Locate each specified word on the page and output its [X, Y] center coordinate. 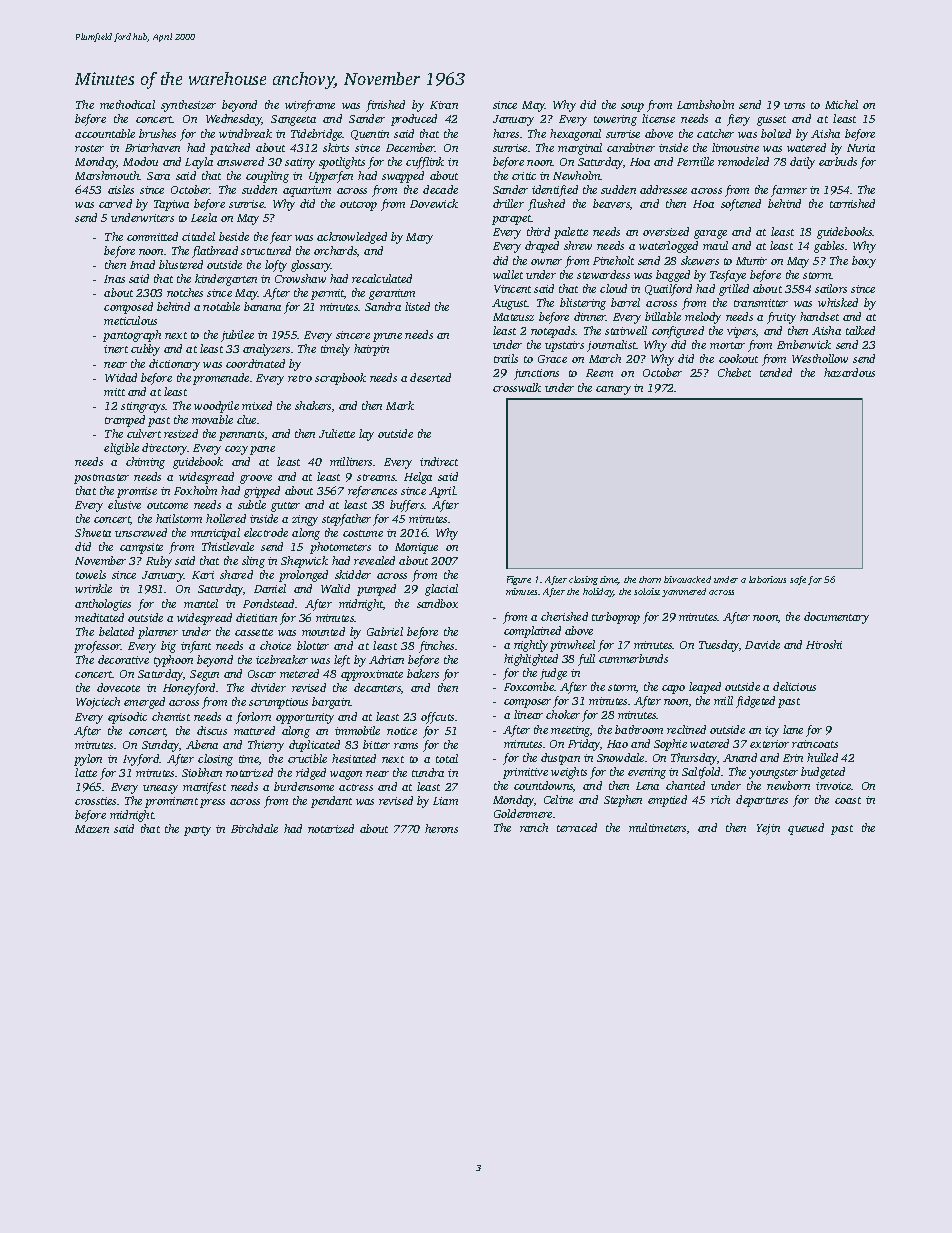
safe [798, 580]
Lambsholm [705, 104]
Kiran [444, 105]
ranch [534, 827]
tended [776, 372]
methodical [127, 104]
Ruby [159, 562]
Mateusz [513, 317]
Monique [416, 548]
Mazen [92, 829]
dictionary [174, 365]
